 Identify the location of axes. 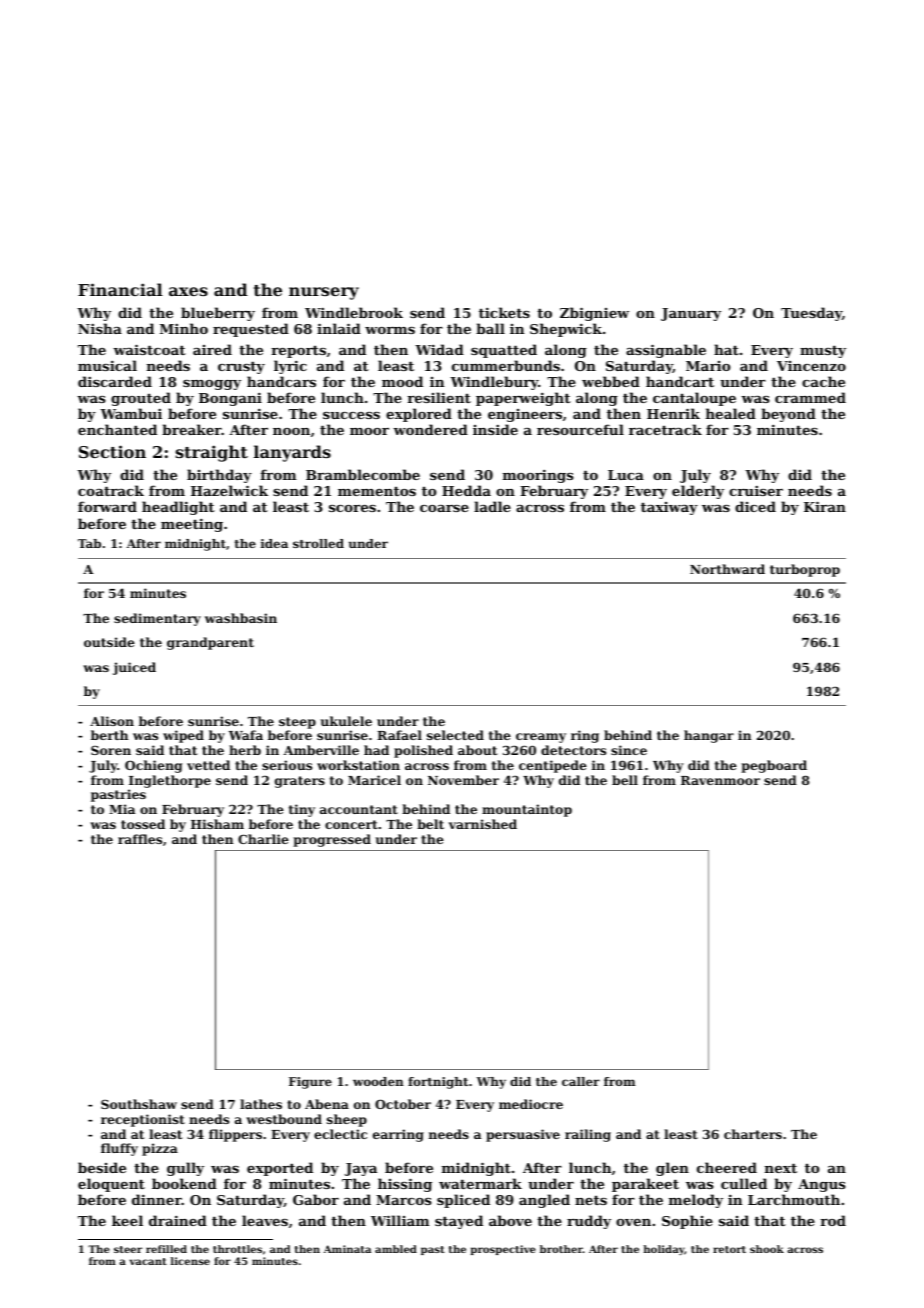
(188, 291).
